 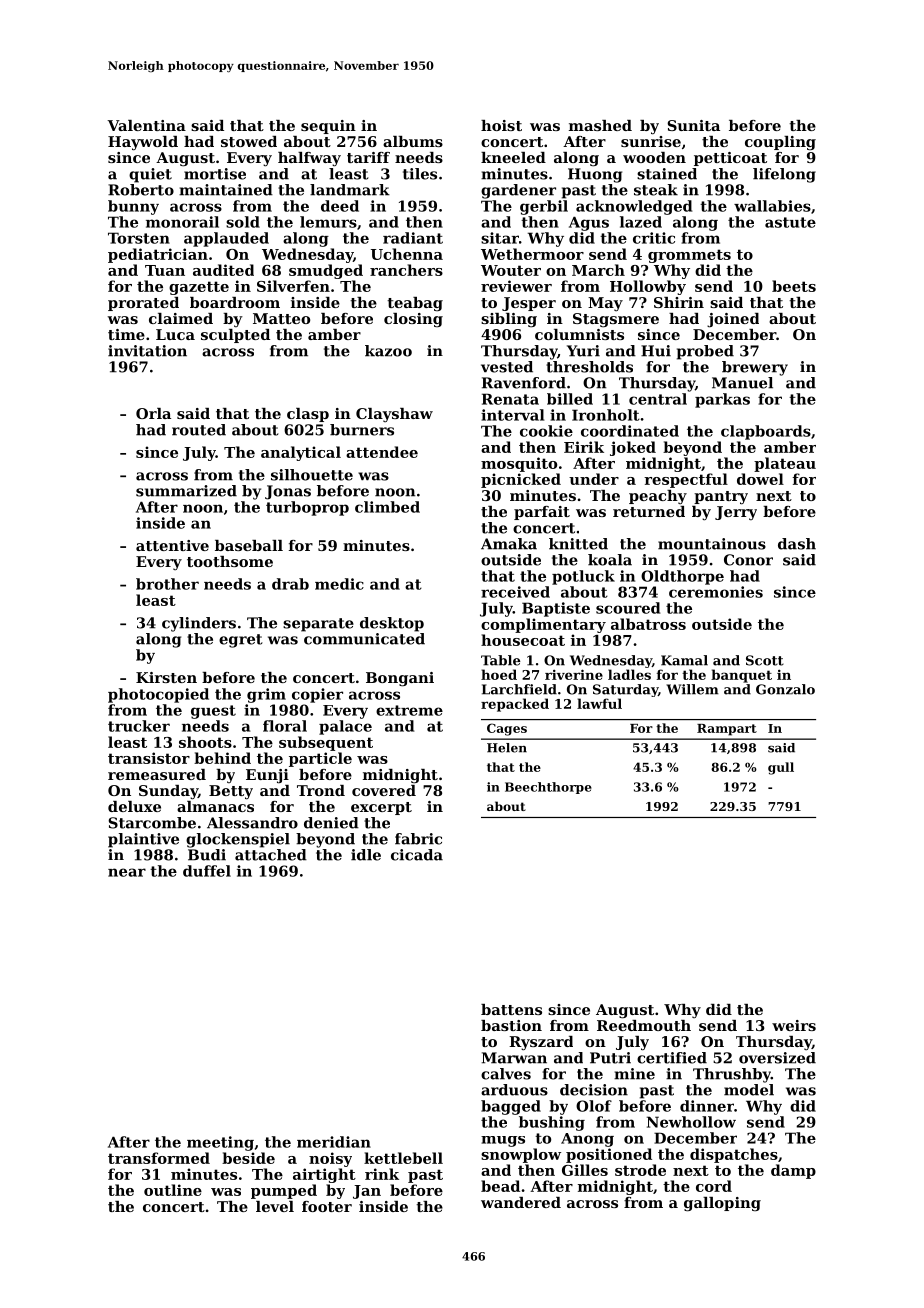 I want to click on tiles, so click(x=420, y=174).
